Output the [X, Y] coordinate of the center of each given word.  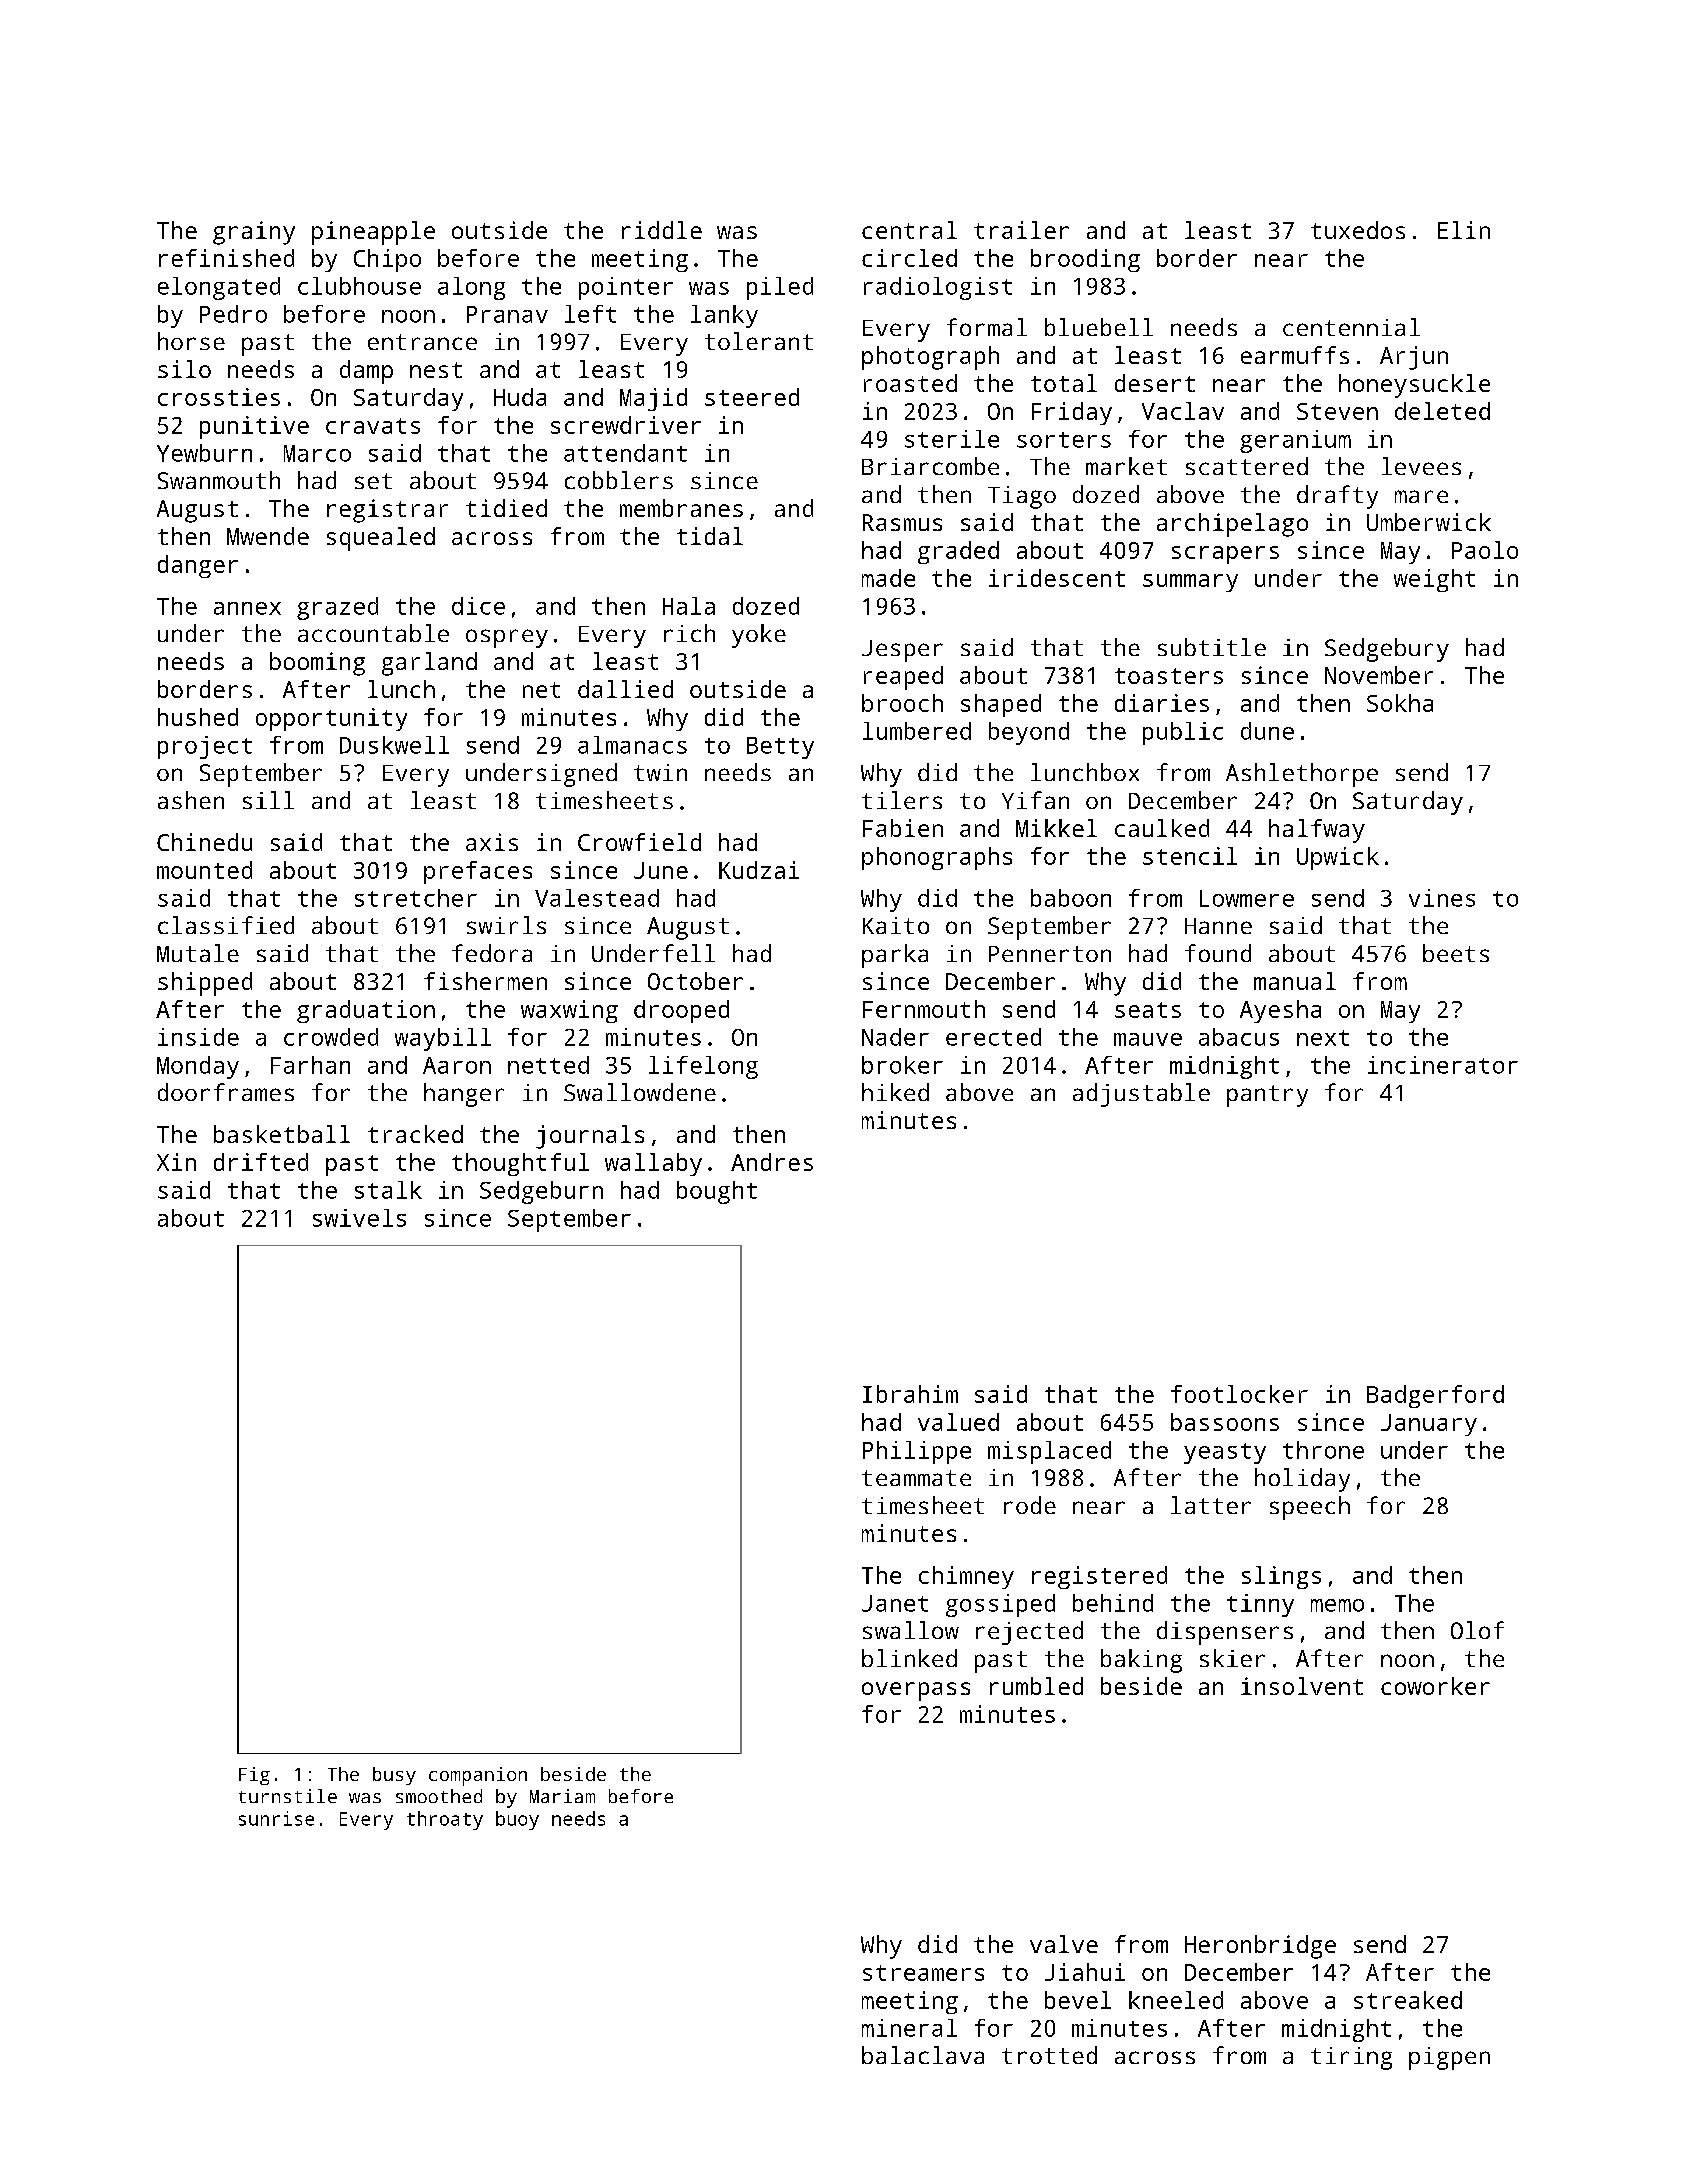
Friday [1072, 413]
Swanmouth [219, 480]
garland [429, 664]
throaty [445, 1820]
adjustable [1141, 1095]
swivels [359, 1218]
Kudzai [759, 870]
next [1323, 1038]
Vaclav [1183, 411]
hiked [895, 1092]
